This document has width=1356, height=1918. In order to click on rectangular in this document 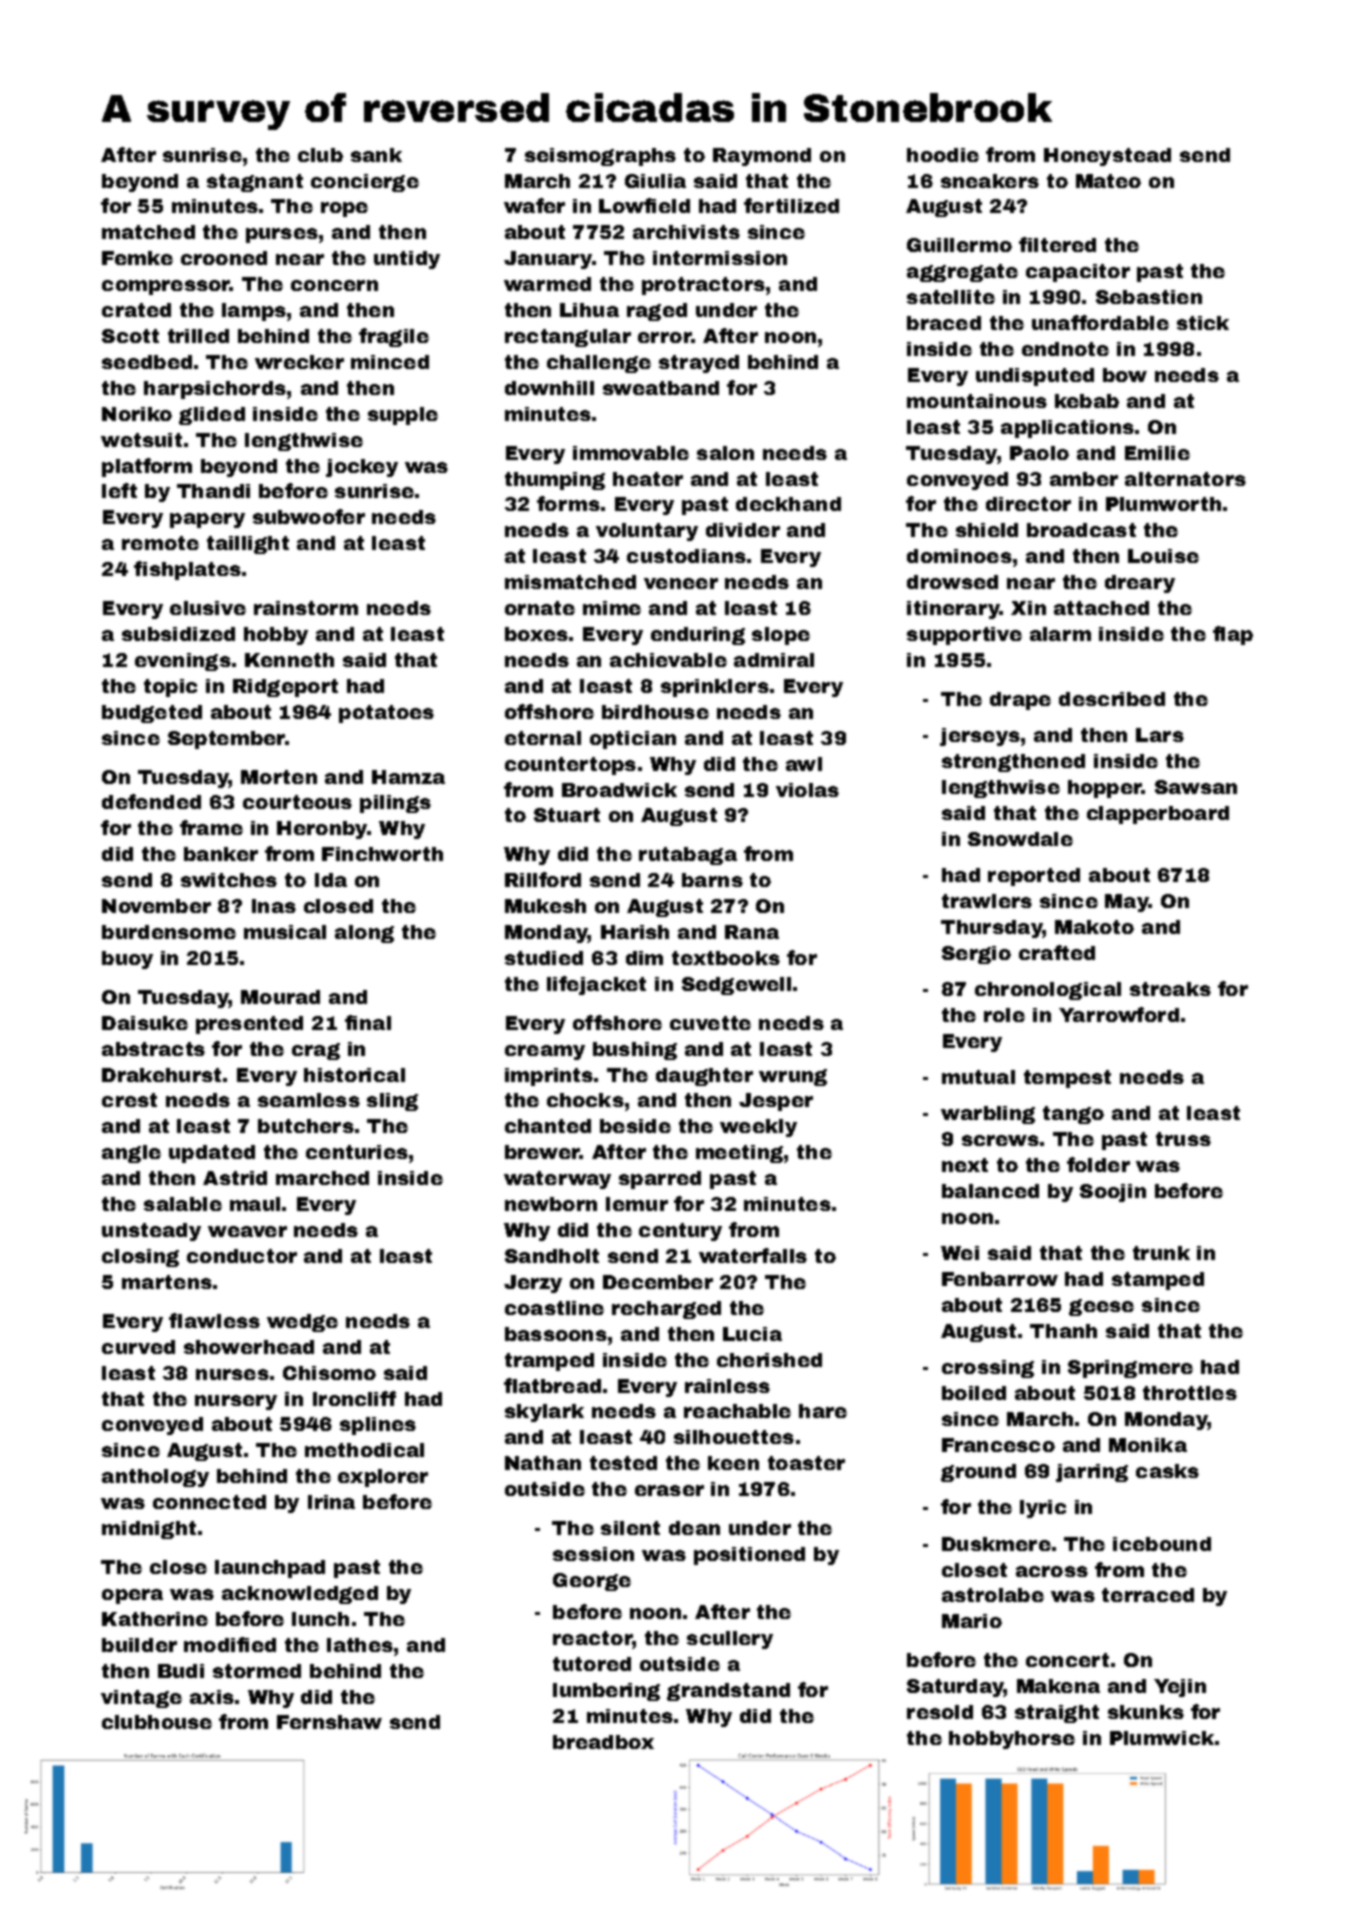, I will do `click(568, 338)`.
